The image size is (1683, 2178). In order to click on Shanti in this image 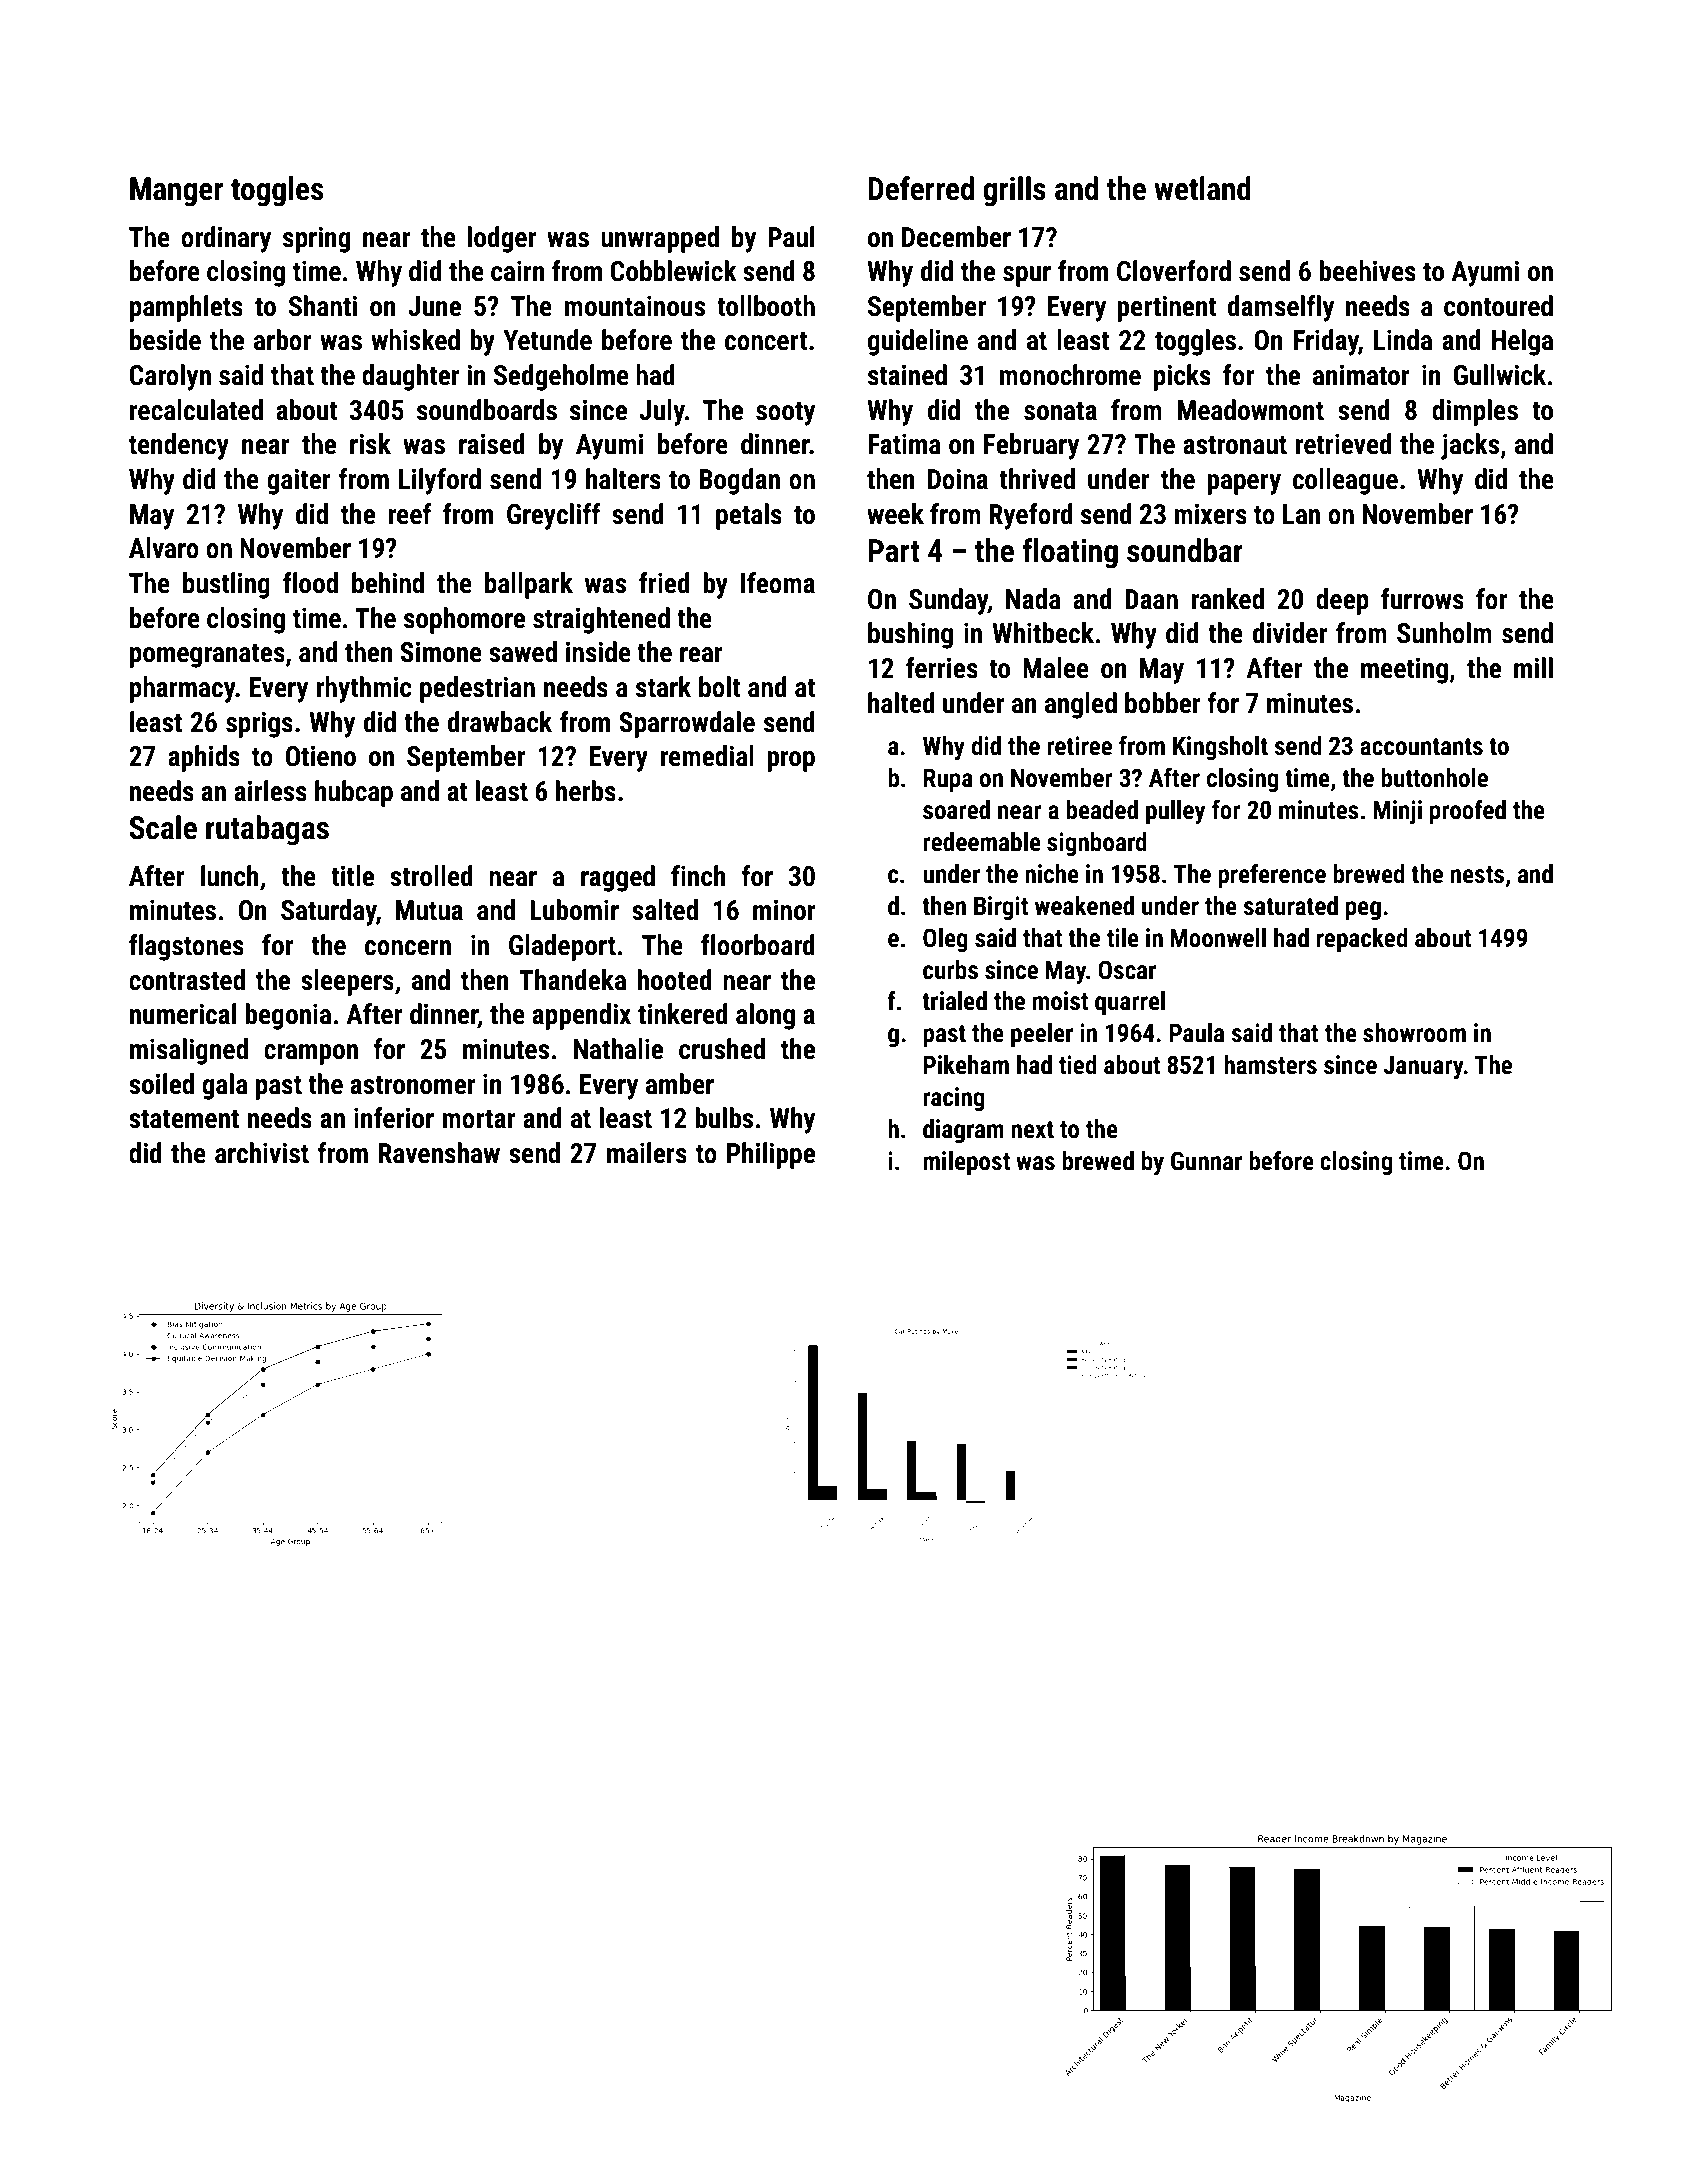, I will do `click(323, 306)`.
